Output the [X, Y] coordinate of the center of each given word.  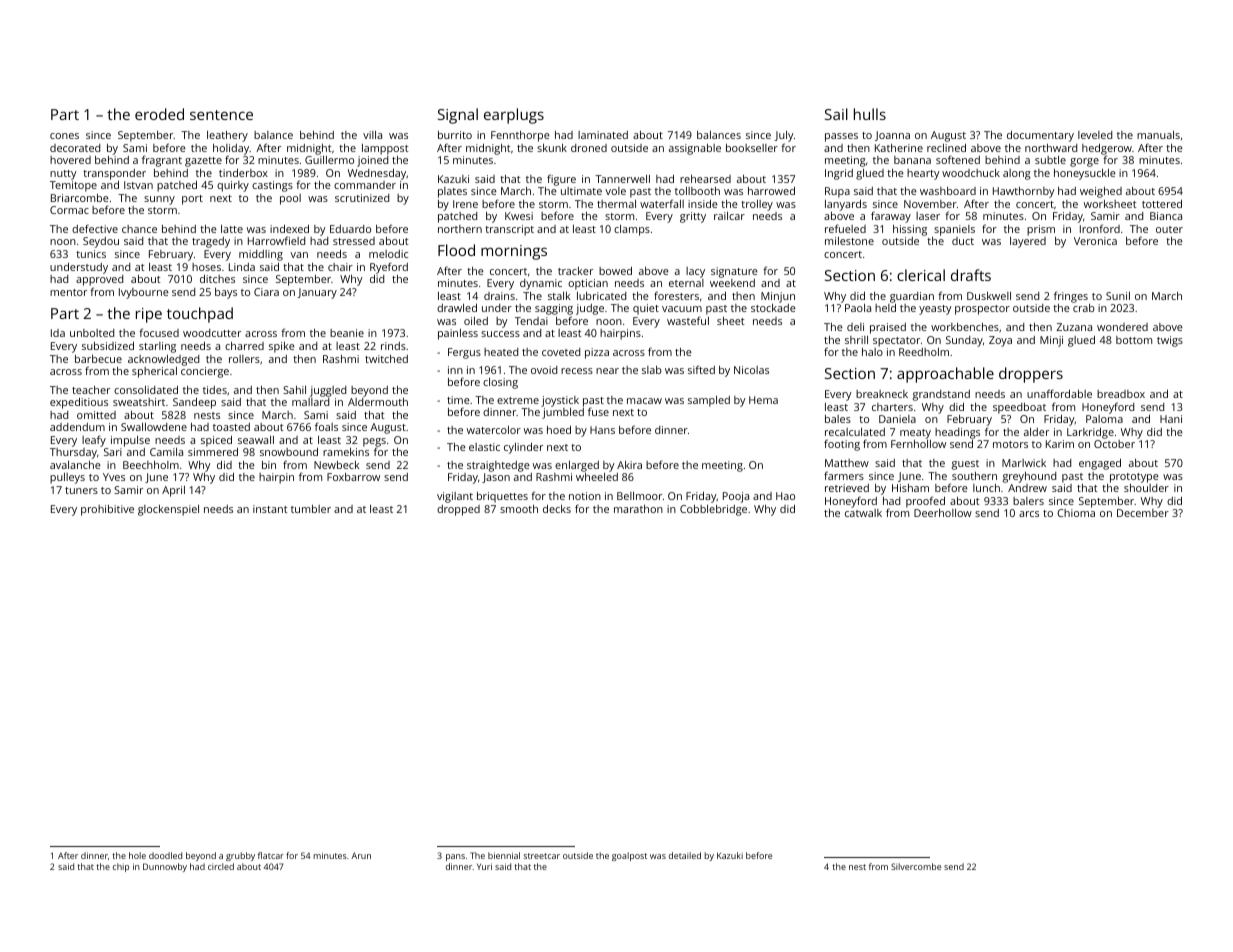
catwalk [863, 513]
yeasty [935, 310]
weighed [1101, 192]
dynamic [541, 284]
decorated [75, 148]
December [1143, 513]
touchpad [200, 315]
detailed [685, 855]
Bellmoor [639, 496]
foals [326, 426]
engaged [1100, 464]
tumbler [311, 509]
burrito [455, 135]
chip [121, 867]
